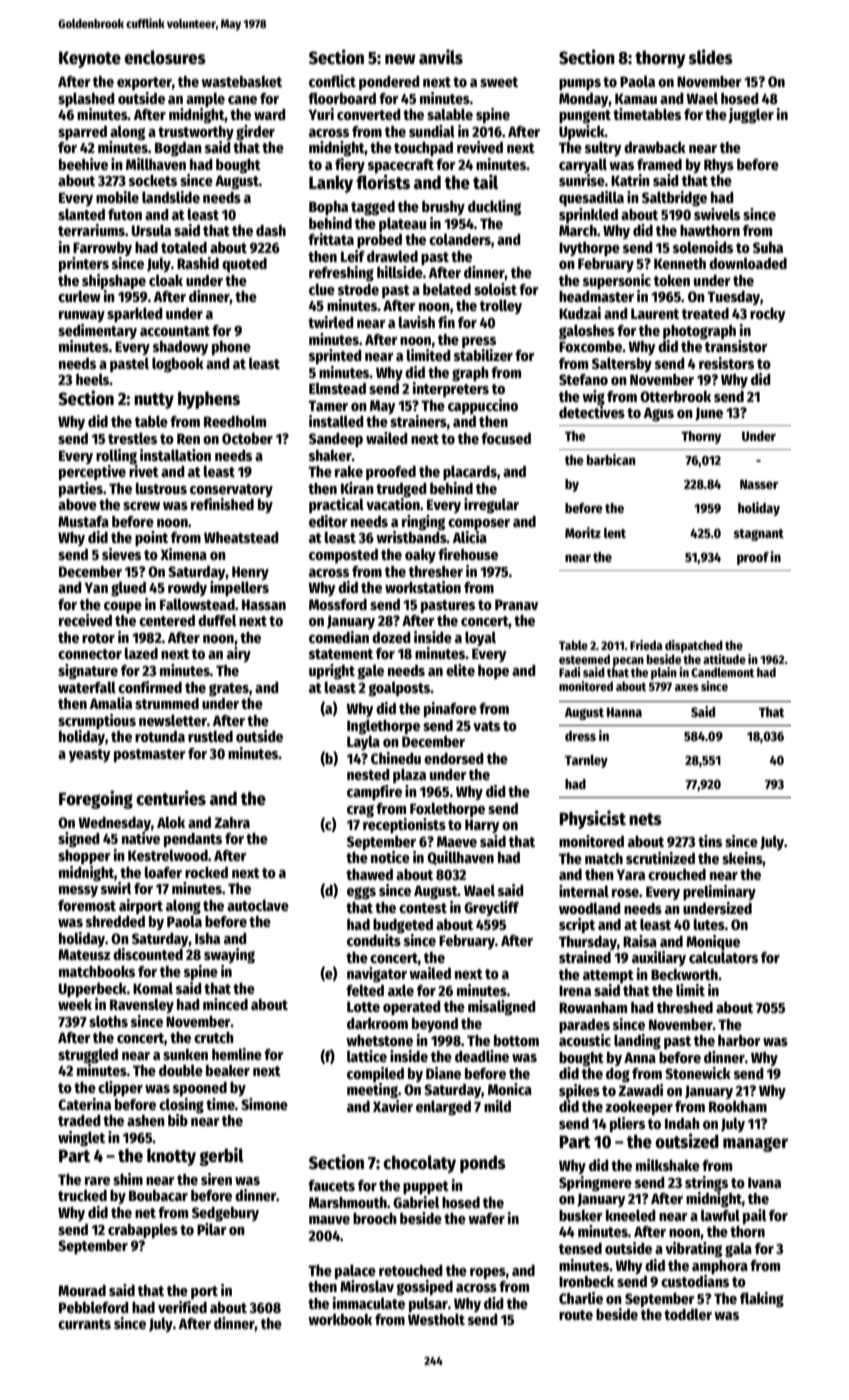  I want to click on currants, so click(84, 1324).
